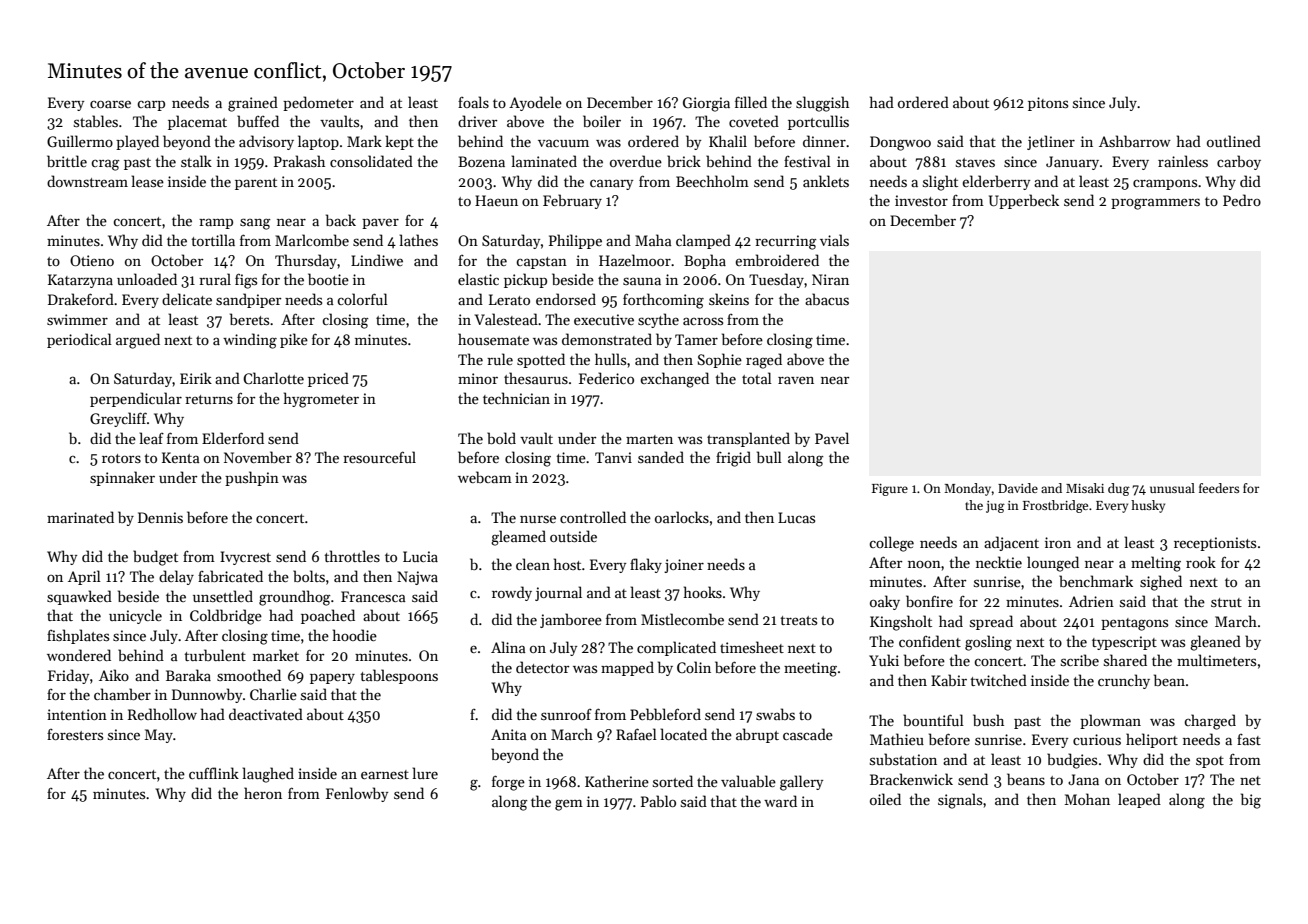  I want to click on boiler, so click(602, 121).
